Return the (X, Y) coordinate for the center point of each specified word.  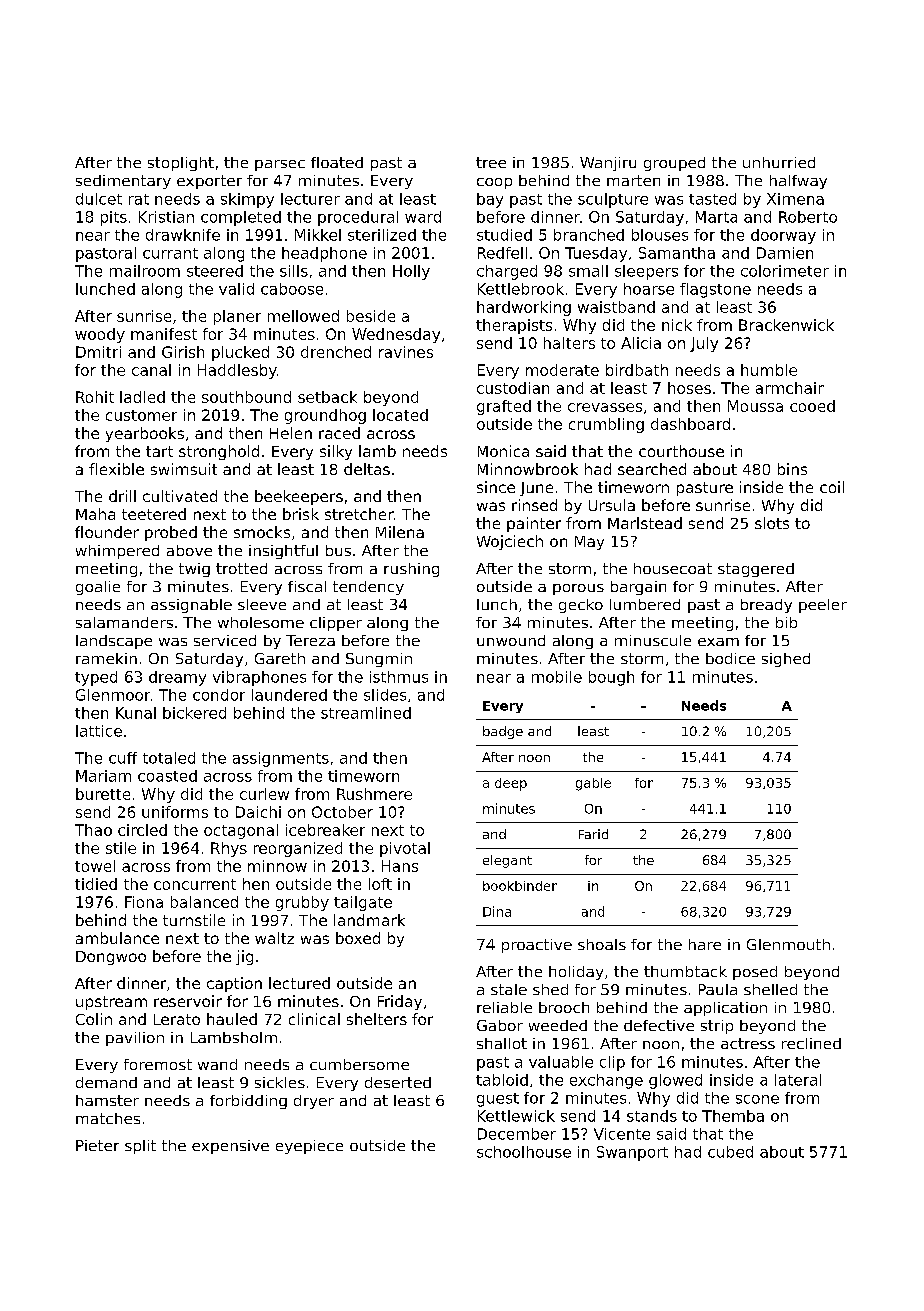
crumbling (606, 425)
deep (511, 784)
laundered (289, 695)
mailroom (145, 271)
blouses (660, 235)
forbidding (248, 1102)
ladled (142, 397)
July (704, 344)
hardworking (524, 308)
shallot (502, 1043)
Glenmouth (788, 944)
